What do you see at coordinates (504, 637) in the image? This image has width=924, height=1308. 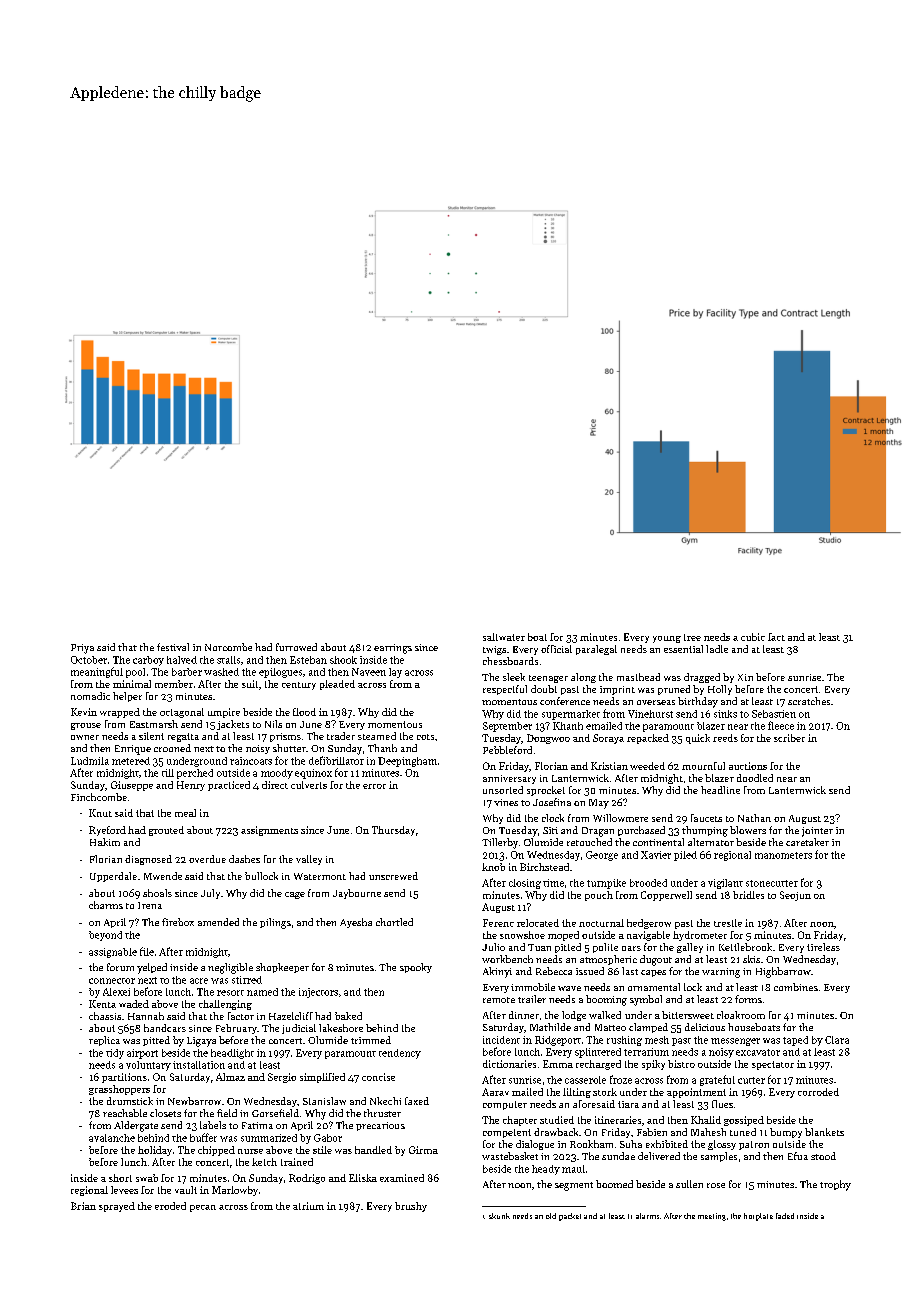 I see `saltwater` at bounding box center [504, 637].
